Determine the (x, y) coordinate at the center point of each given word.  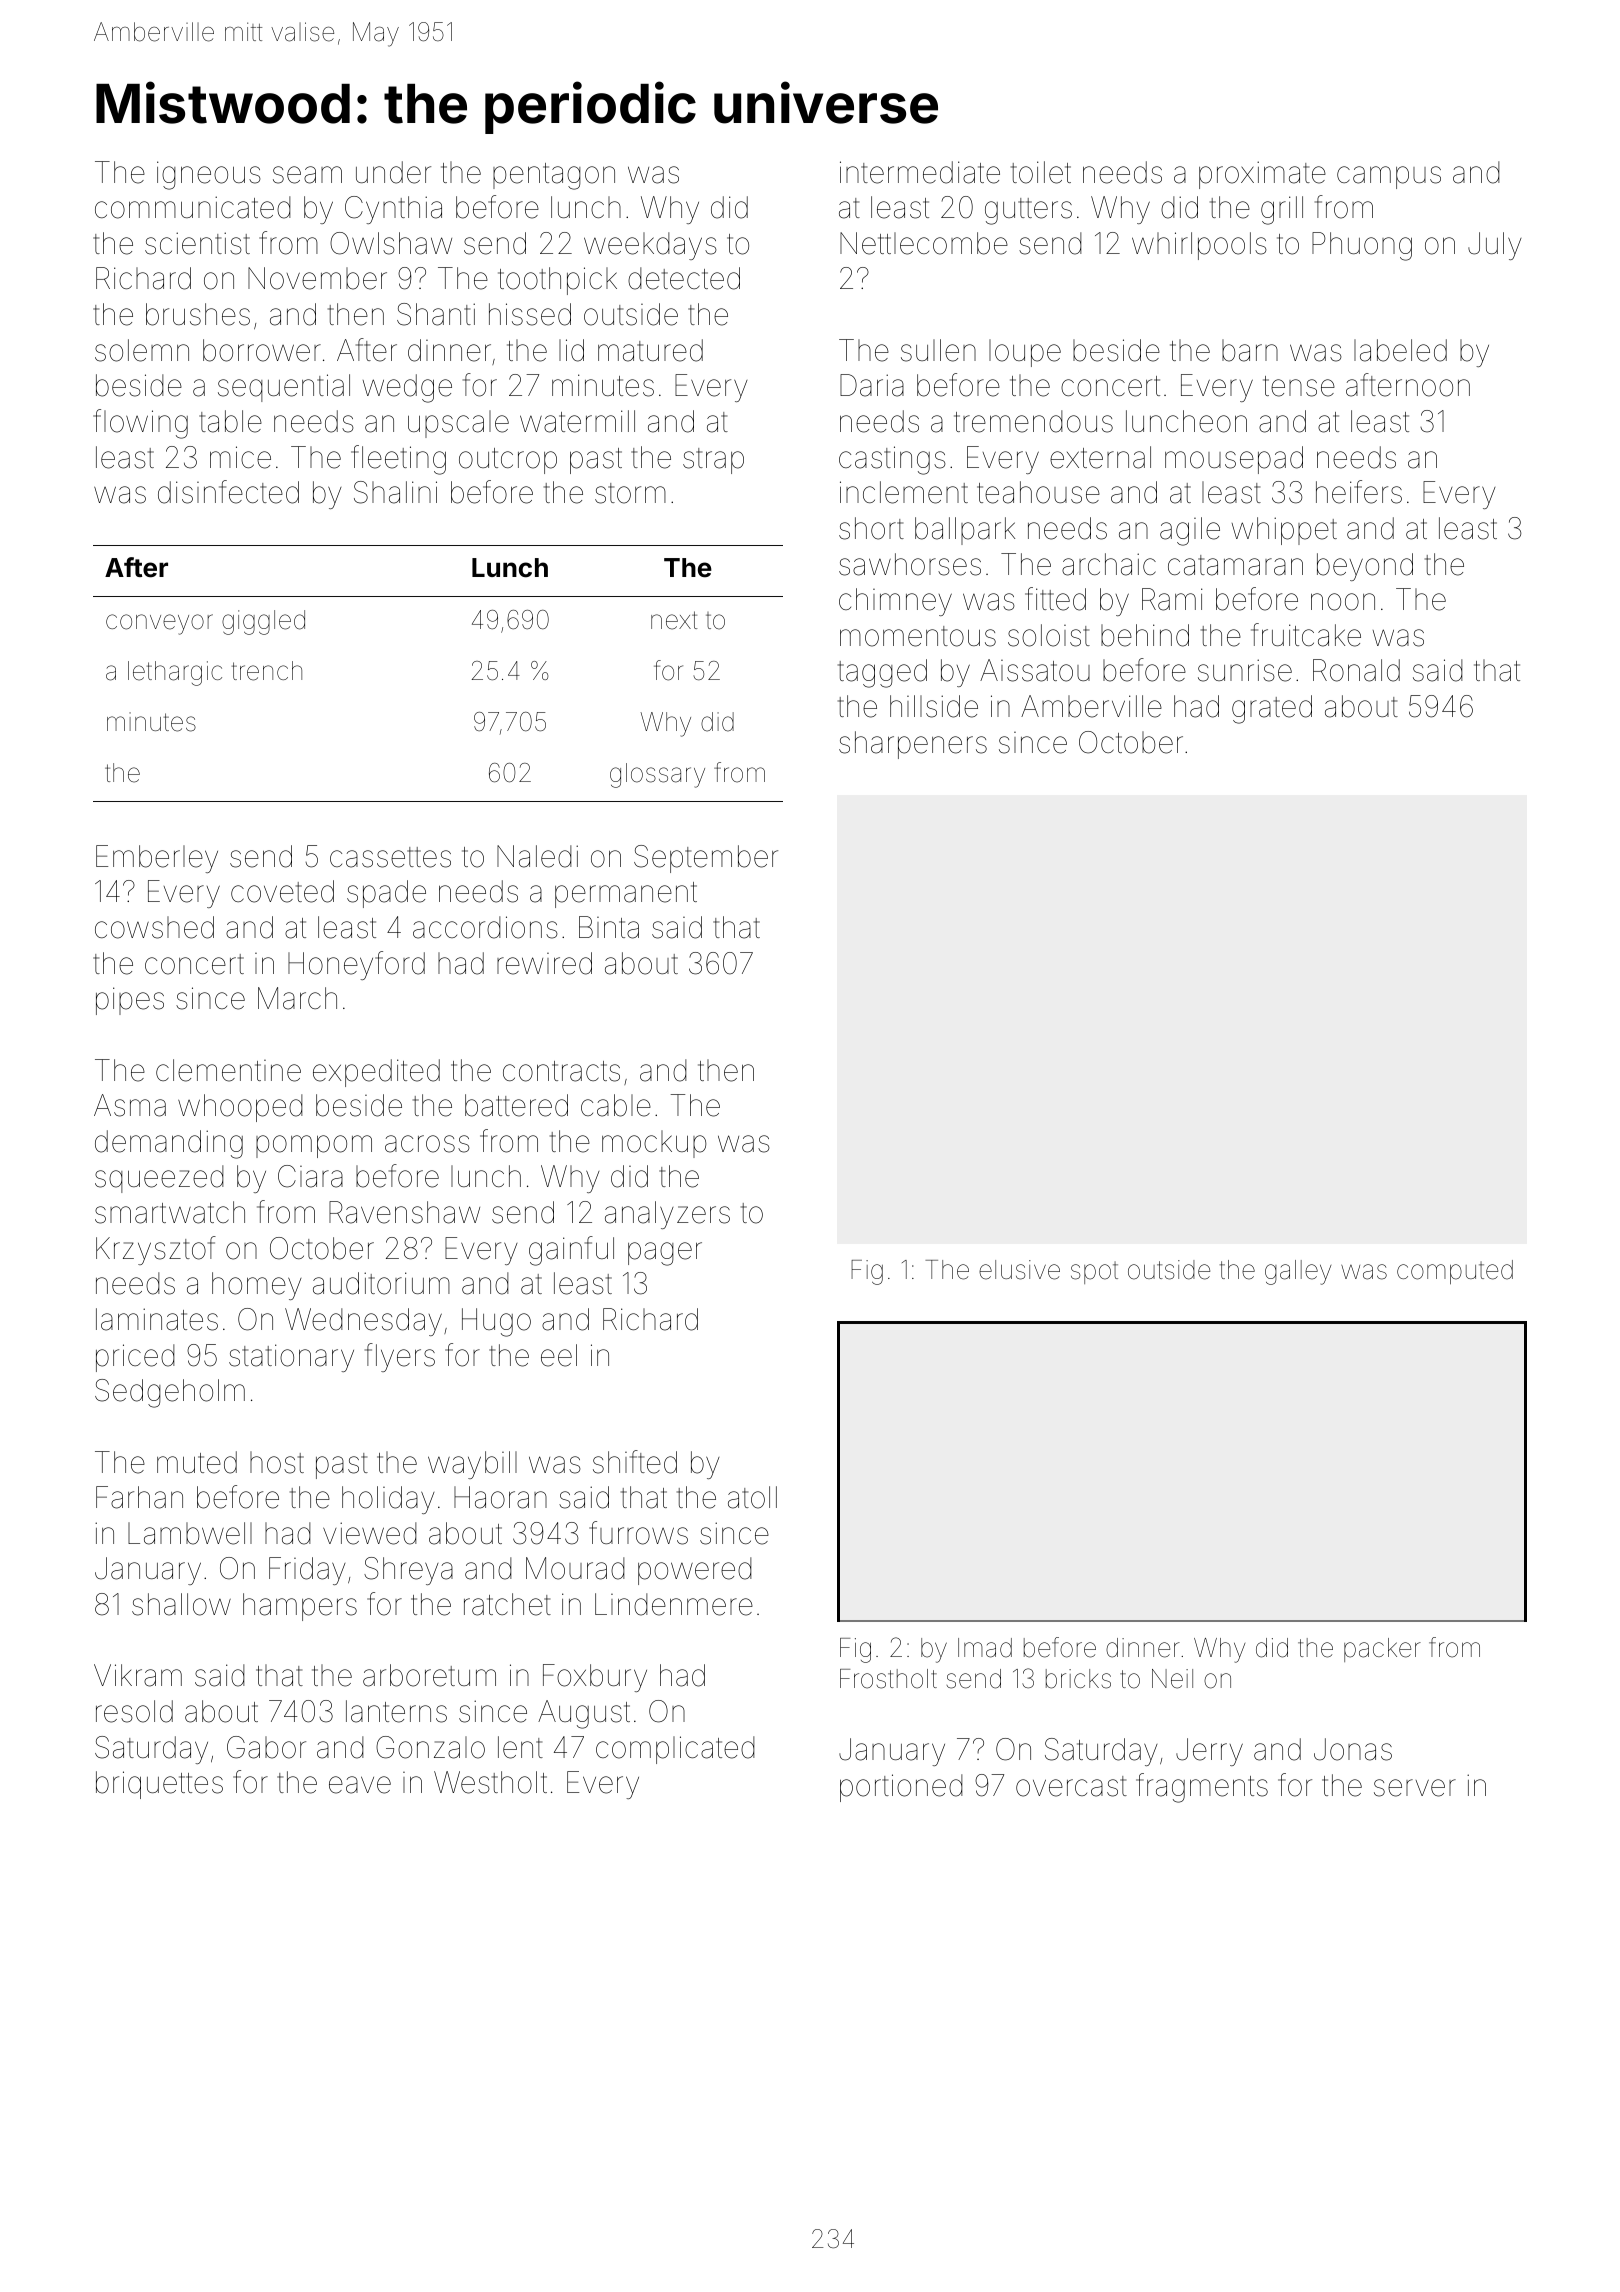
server (1415, 1788)
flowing (140, 424)
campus (1389, 177)
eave (360, 1785)
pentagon (554, 176)
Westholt (490, 1782)
